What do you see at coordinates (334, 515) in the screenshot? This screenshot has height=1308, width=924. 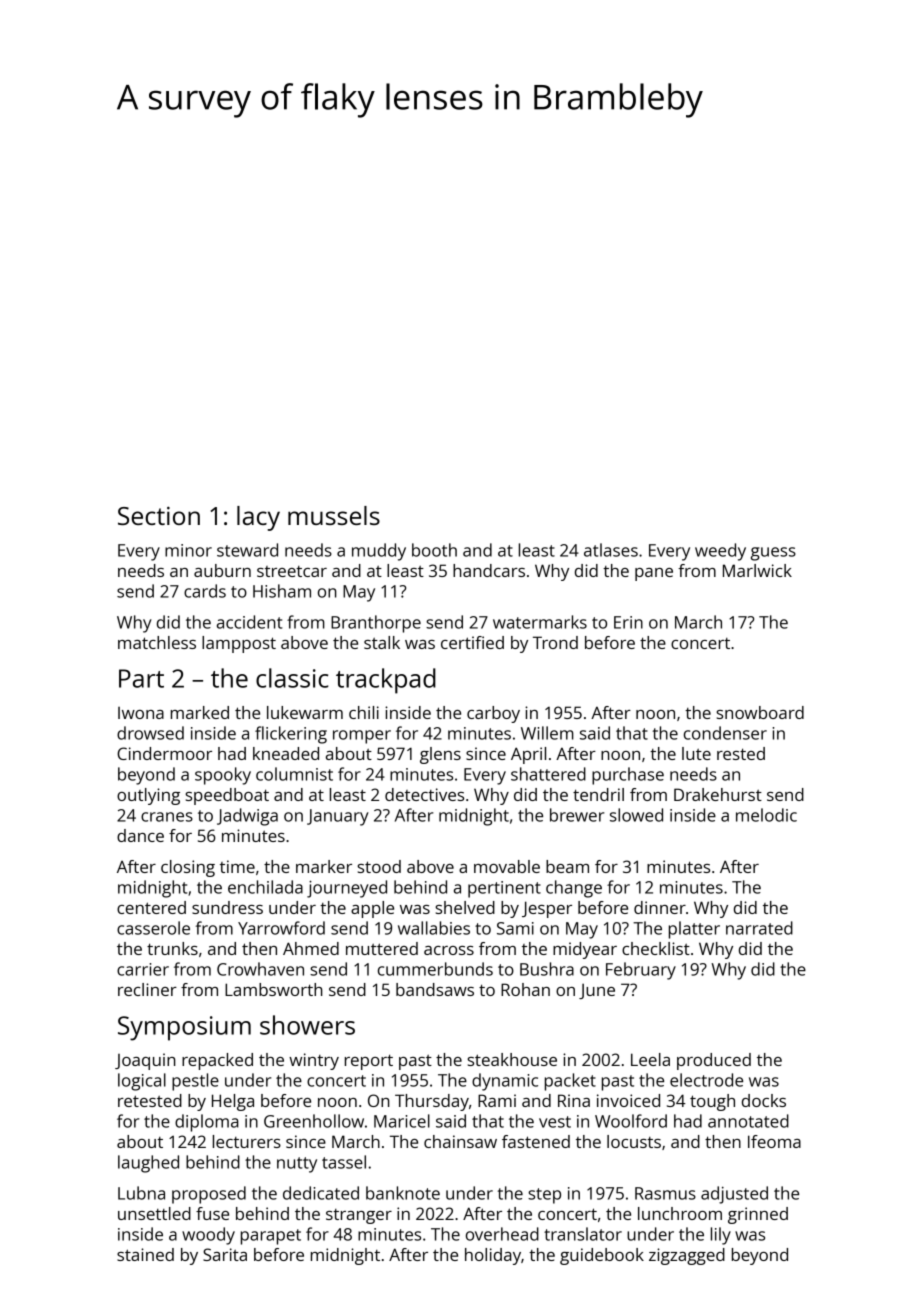 I see `mussels` at bounding box center [334, 515].
